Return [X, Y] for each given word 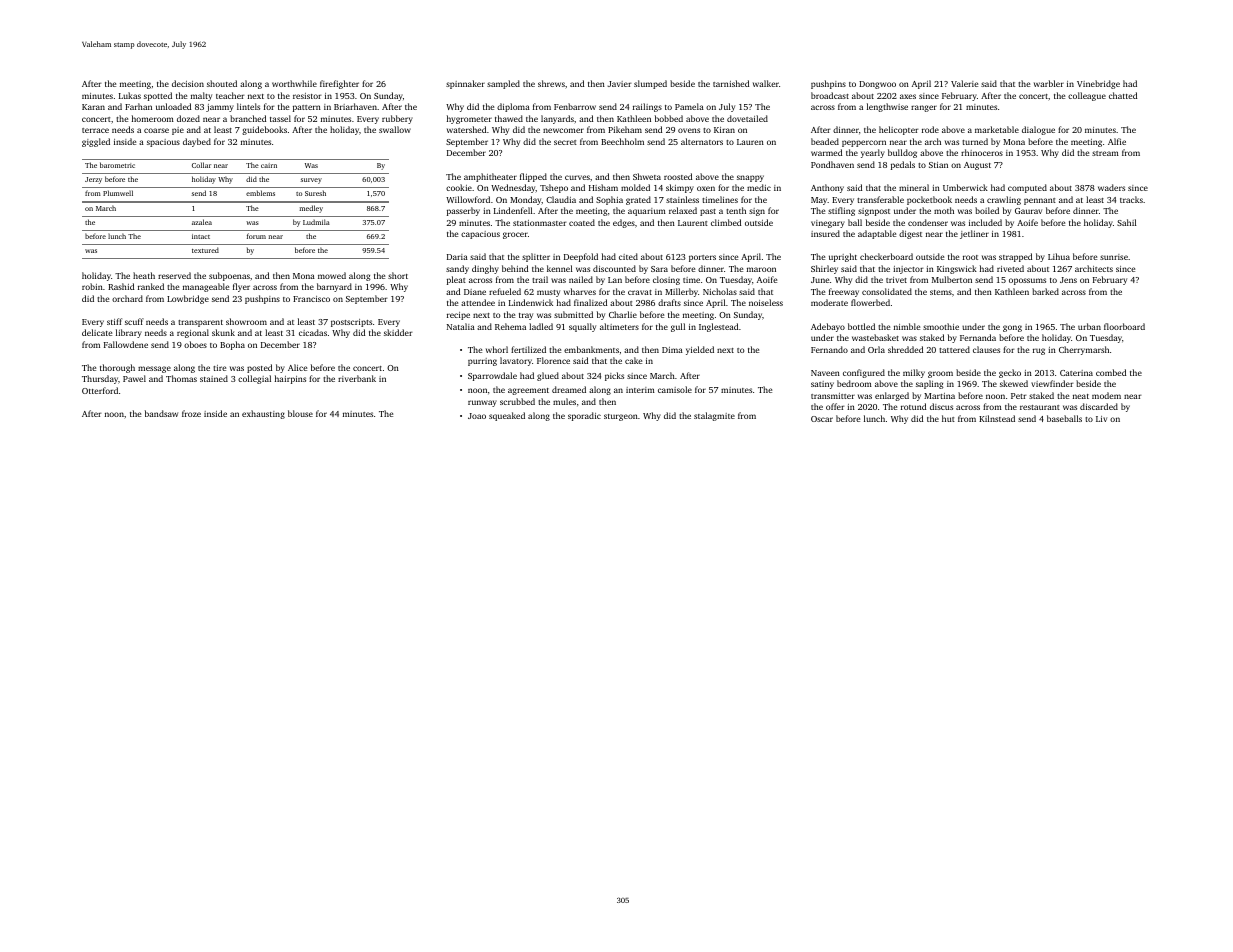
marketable [997, 129]
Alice [297, 367]
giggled [96, 142]
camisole [675, 389]
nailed [581, 279]
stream [1105, 153]
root [970, 257]
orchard [127, 298]
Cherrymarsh [1084, 350]
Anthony [827, 188]
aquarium [647, 212]
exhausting [263, 414]
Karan [93, 107]
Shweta [647, 176]
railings [647, 107]
